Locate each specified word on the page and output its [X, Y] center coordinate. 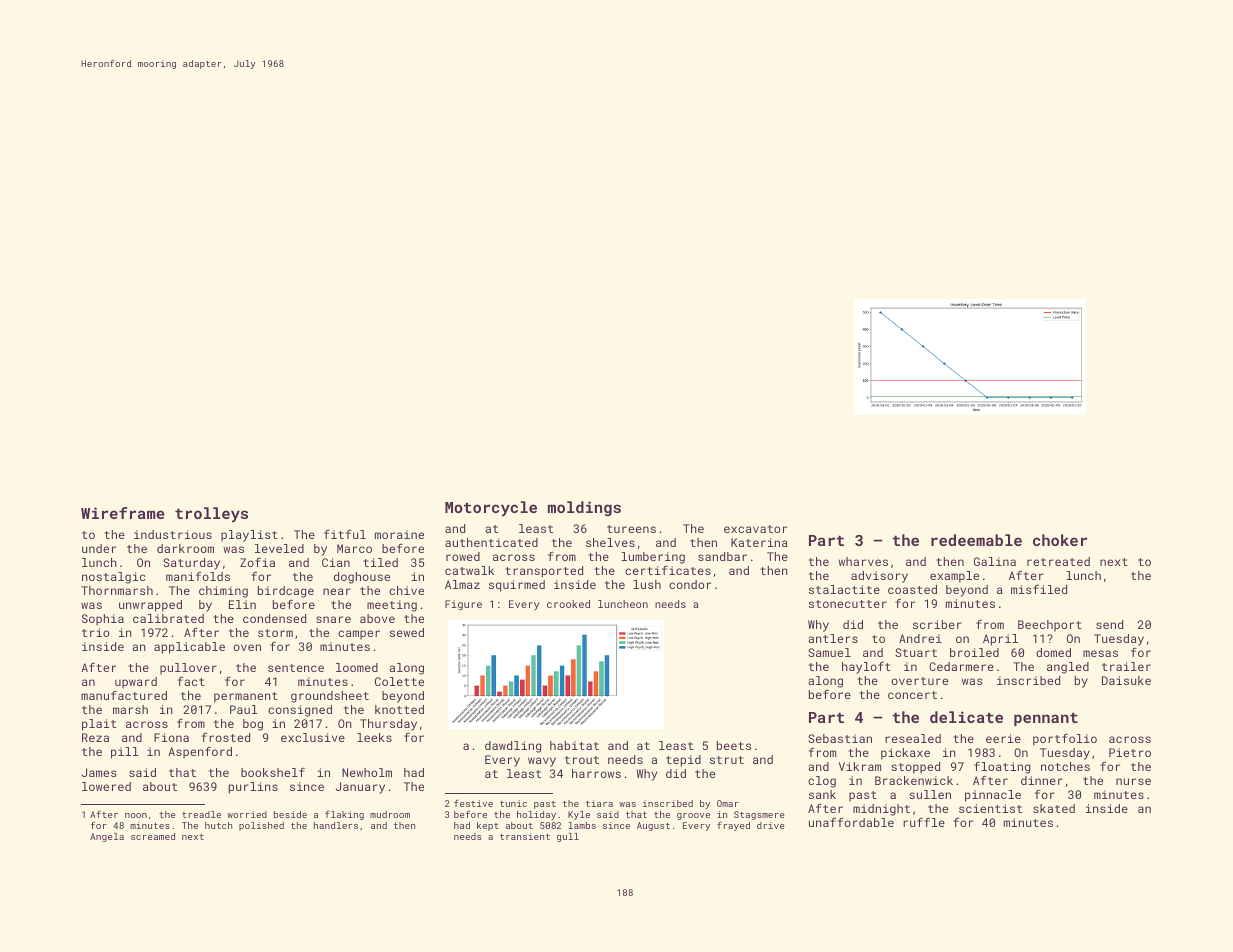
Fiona [171, 737]
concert [912, 695]
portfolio [1065, 739]
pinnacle [993, 796]
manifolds [198, 576]
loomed [357, 667]
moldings [584, 508]
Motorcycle [491, 509]
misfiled [1039, 589]
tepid [683, 761]
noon [136, 815]
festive [473, 803]
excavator [755, 529]
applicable [189, 648]
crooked [568, 604]
